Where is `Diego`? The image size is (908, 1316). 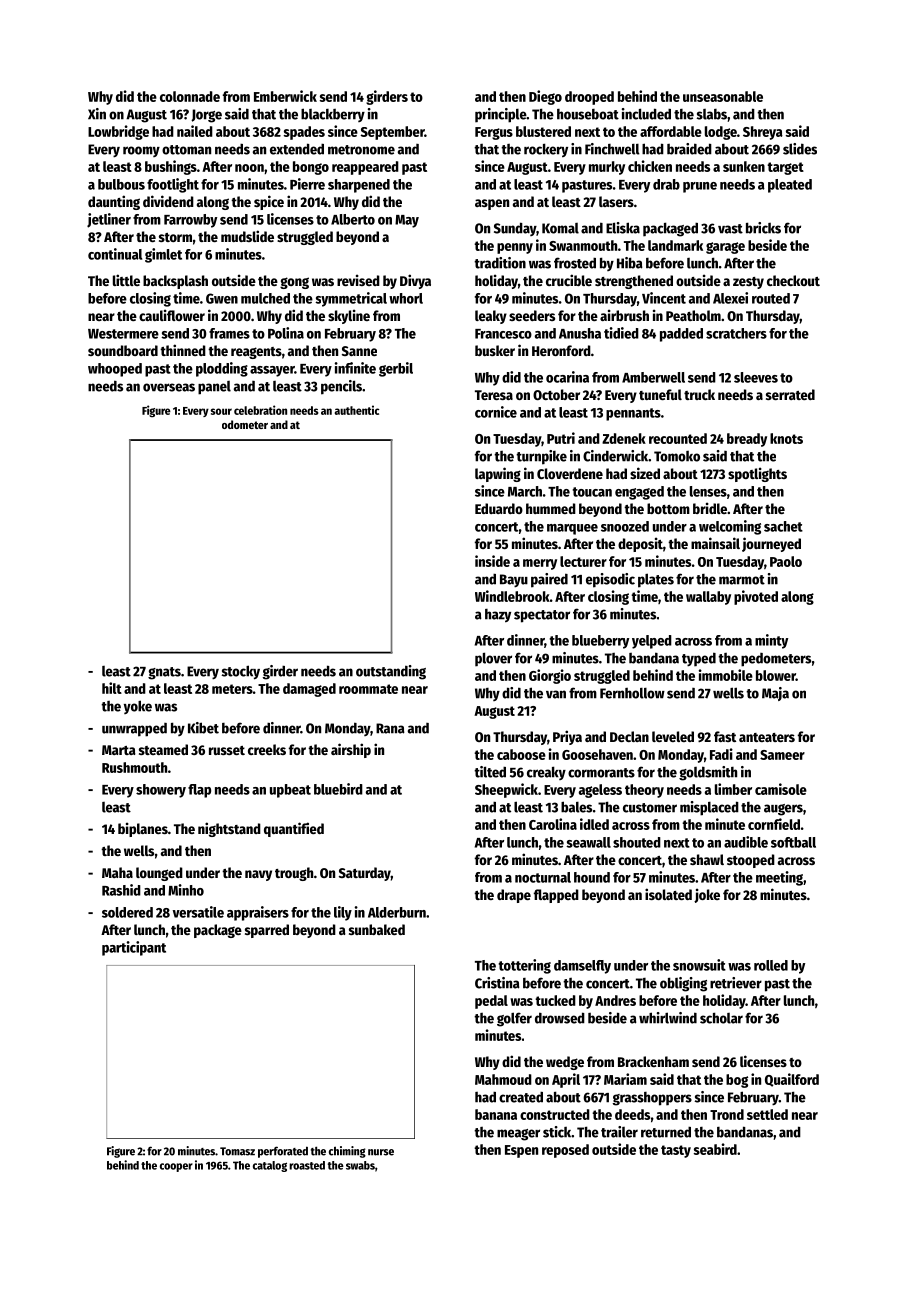
Diego is located at coordinates (545, 97).
